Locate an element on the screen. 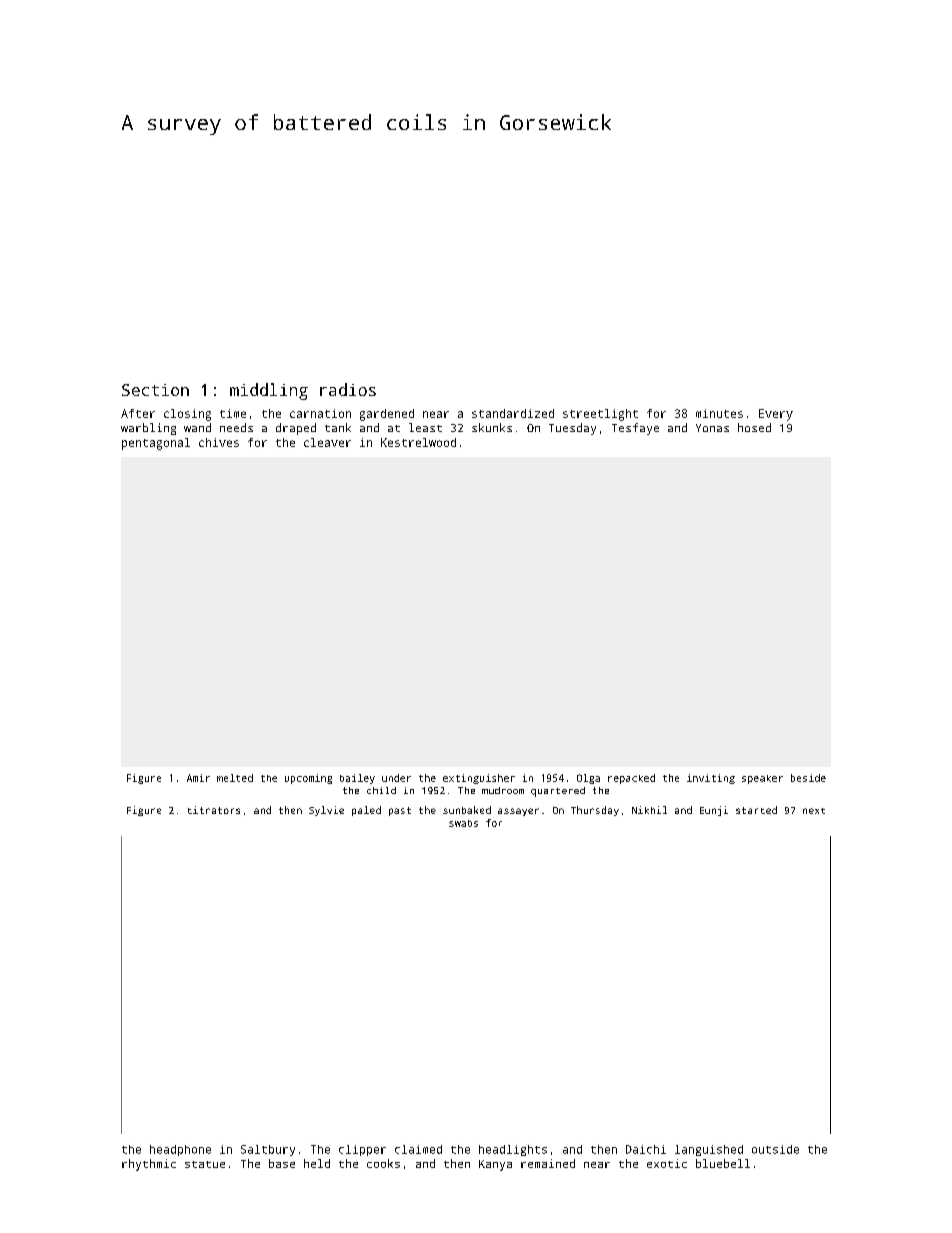 This screenshot has width=952, height=1233. paled is located at coordinates (366, 811).
